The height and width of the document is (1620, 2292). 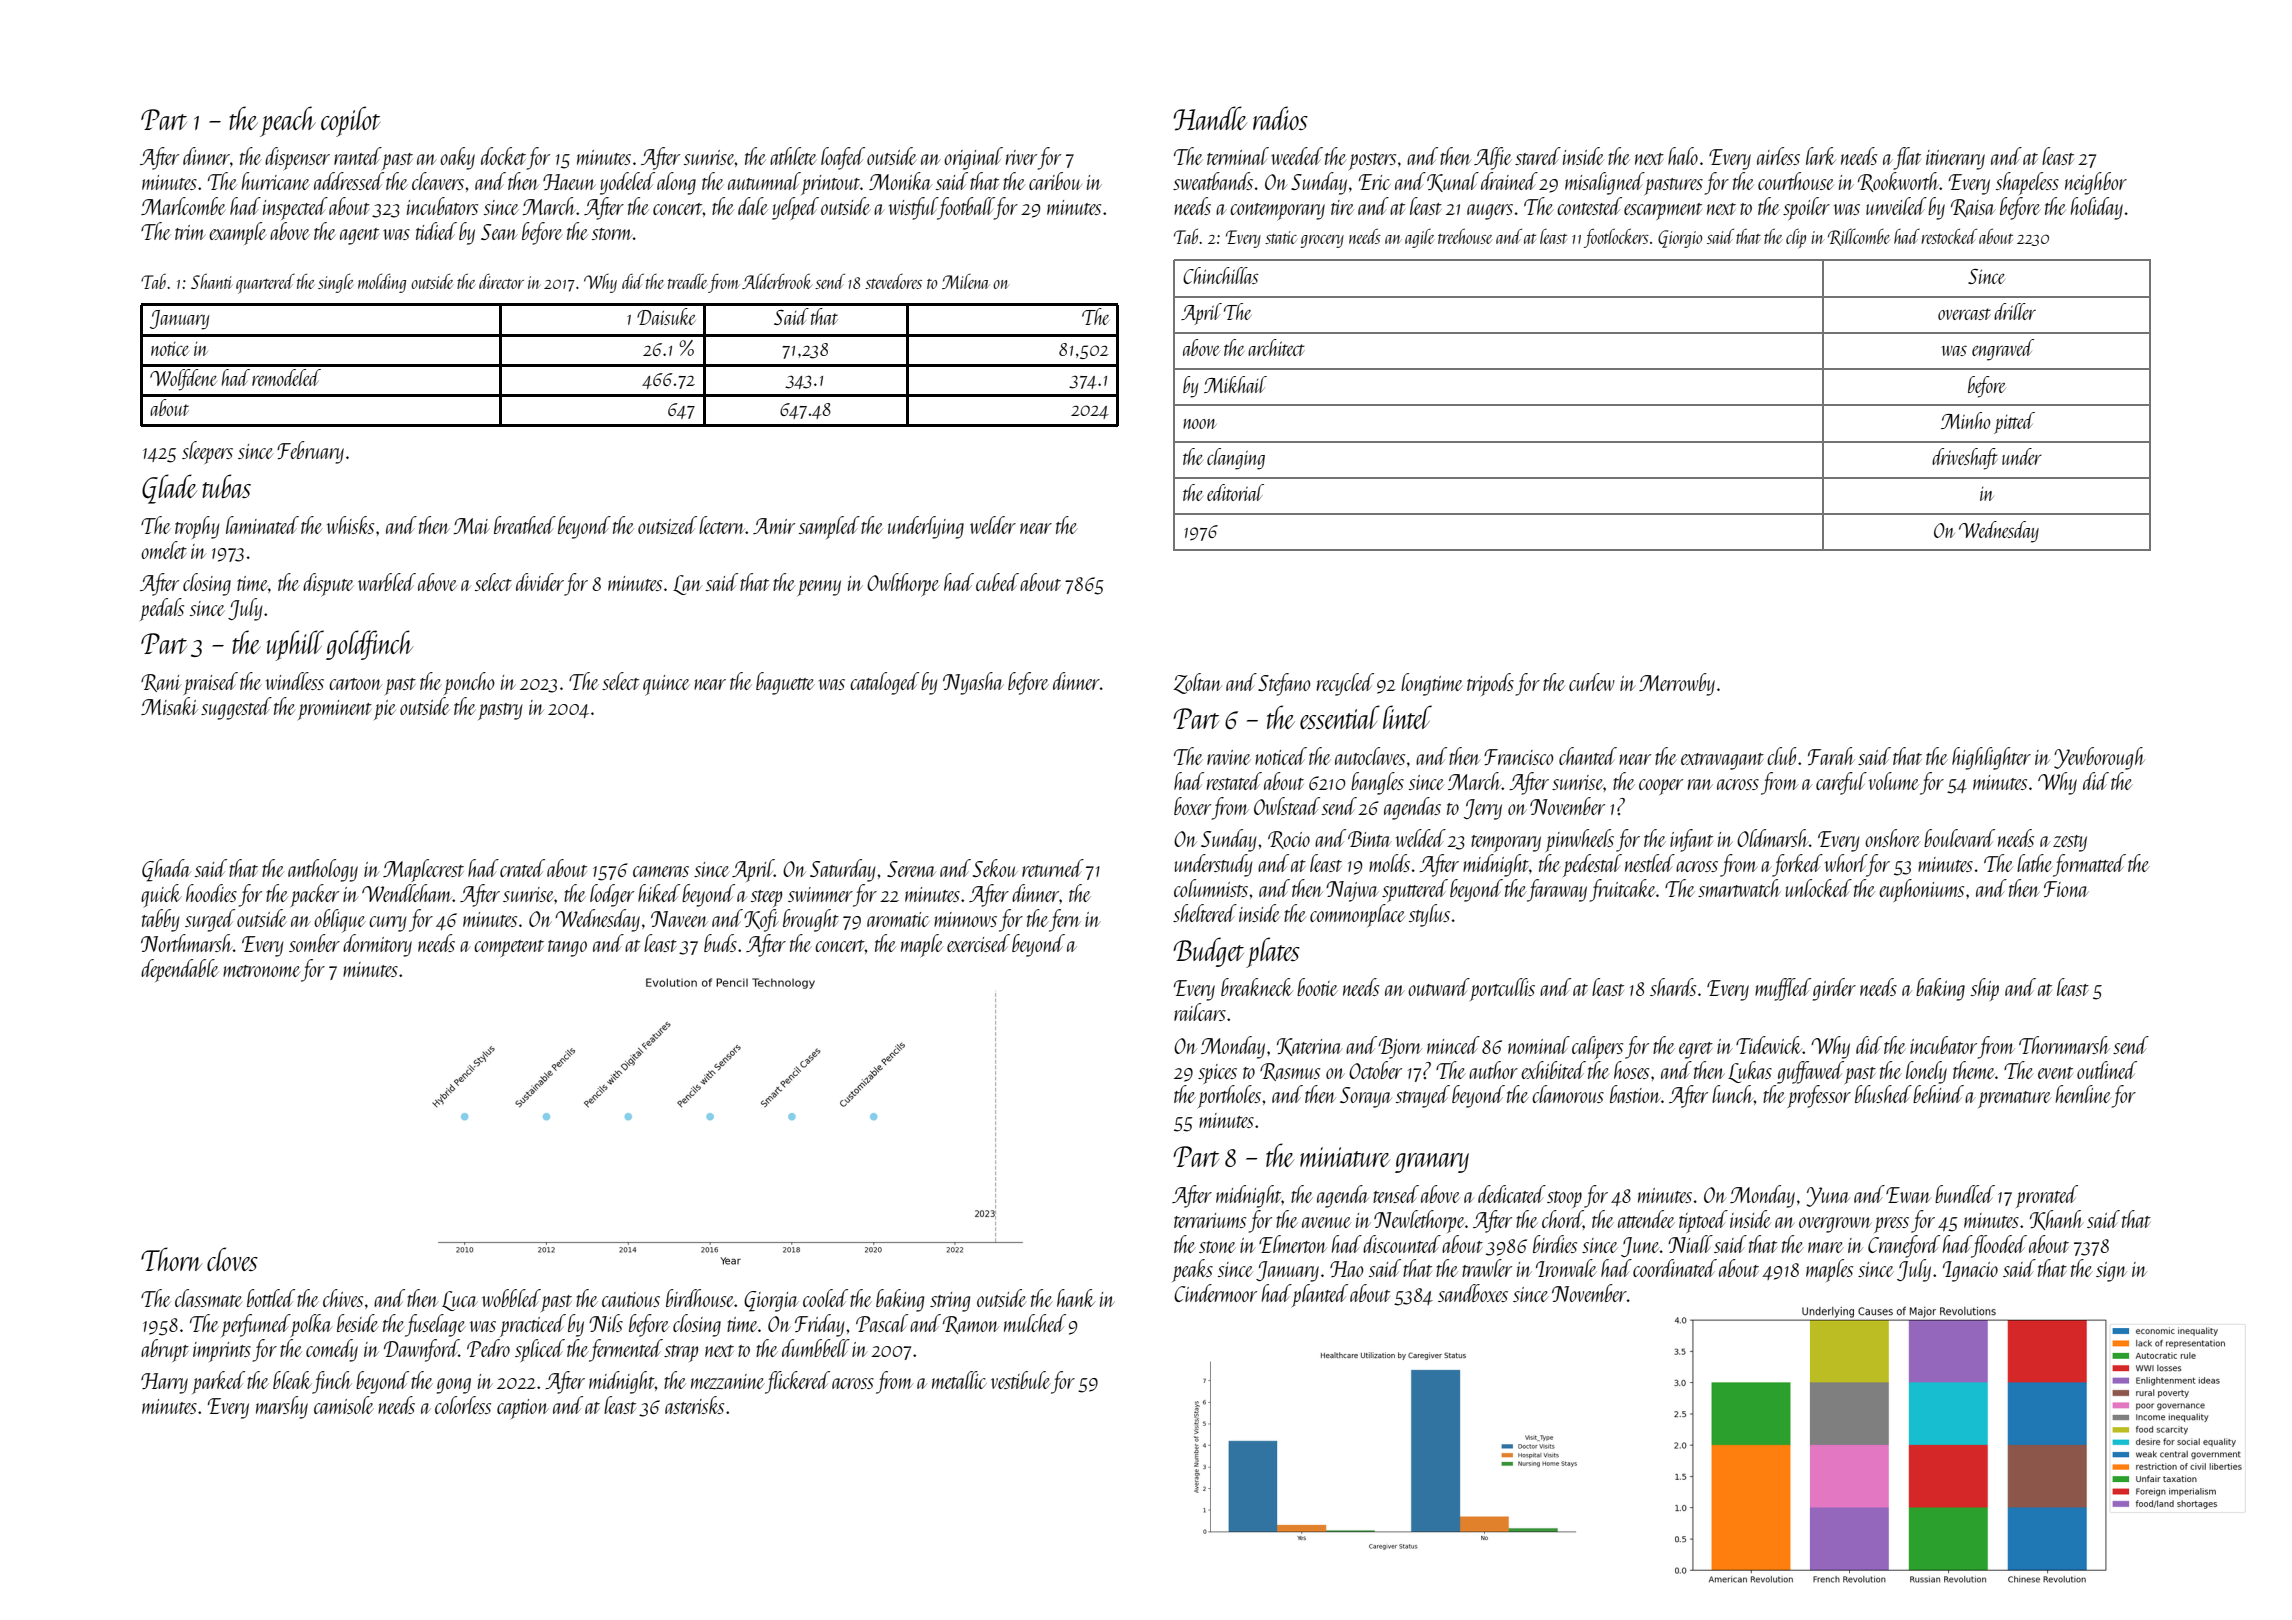 What do you see at coordinates (165, 1350) in the document?
I see `abrupt` at bounding box center [165, 1350].
